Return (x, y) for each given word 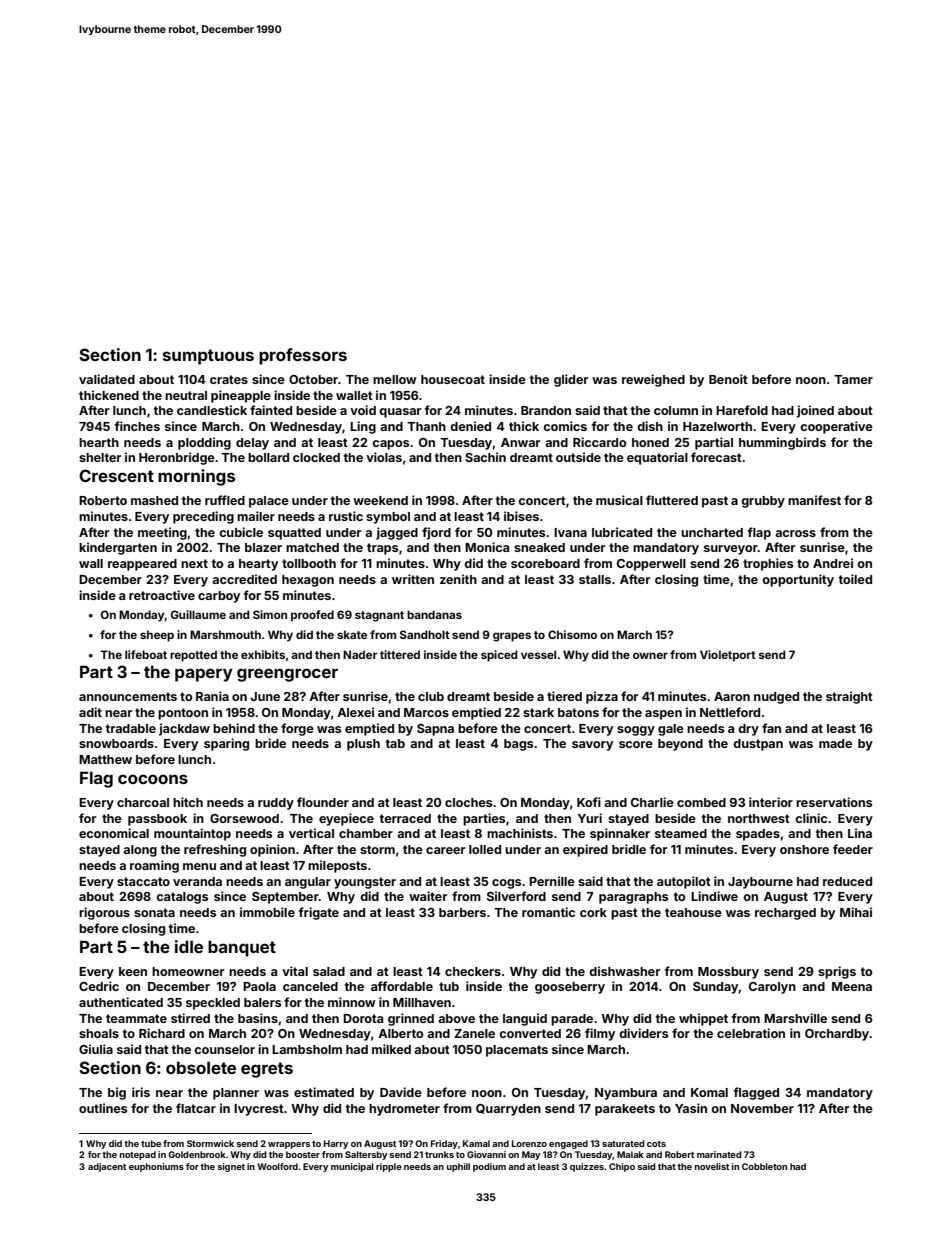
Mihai (856, 912)
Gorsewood (244, 818)
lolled (485, 849)
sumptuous (208, 357)
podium (489, 1167)
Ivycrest (259, 1110)
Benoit (728, 379)
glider (571, 380)
